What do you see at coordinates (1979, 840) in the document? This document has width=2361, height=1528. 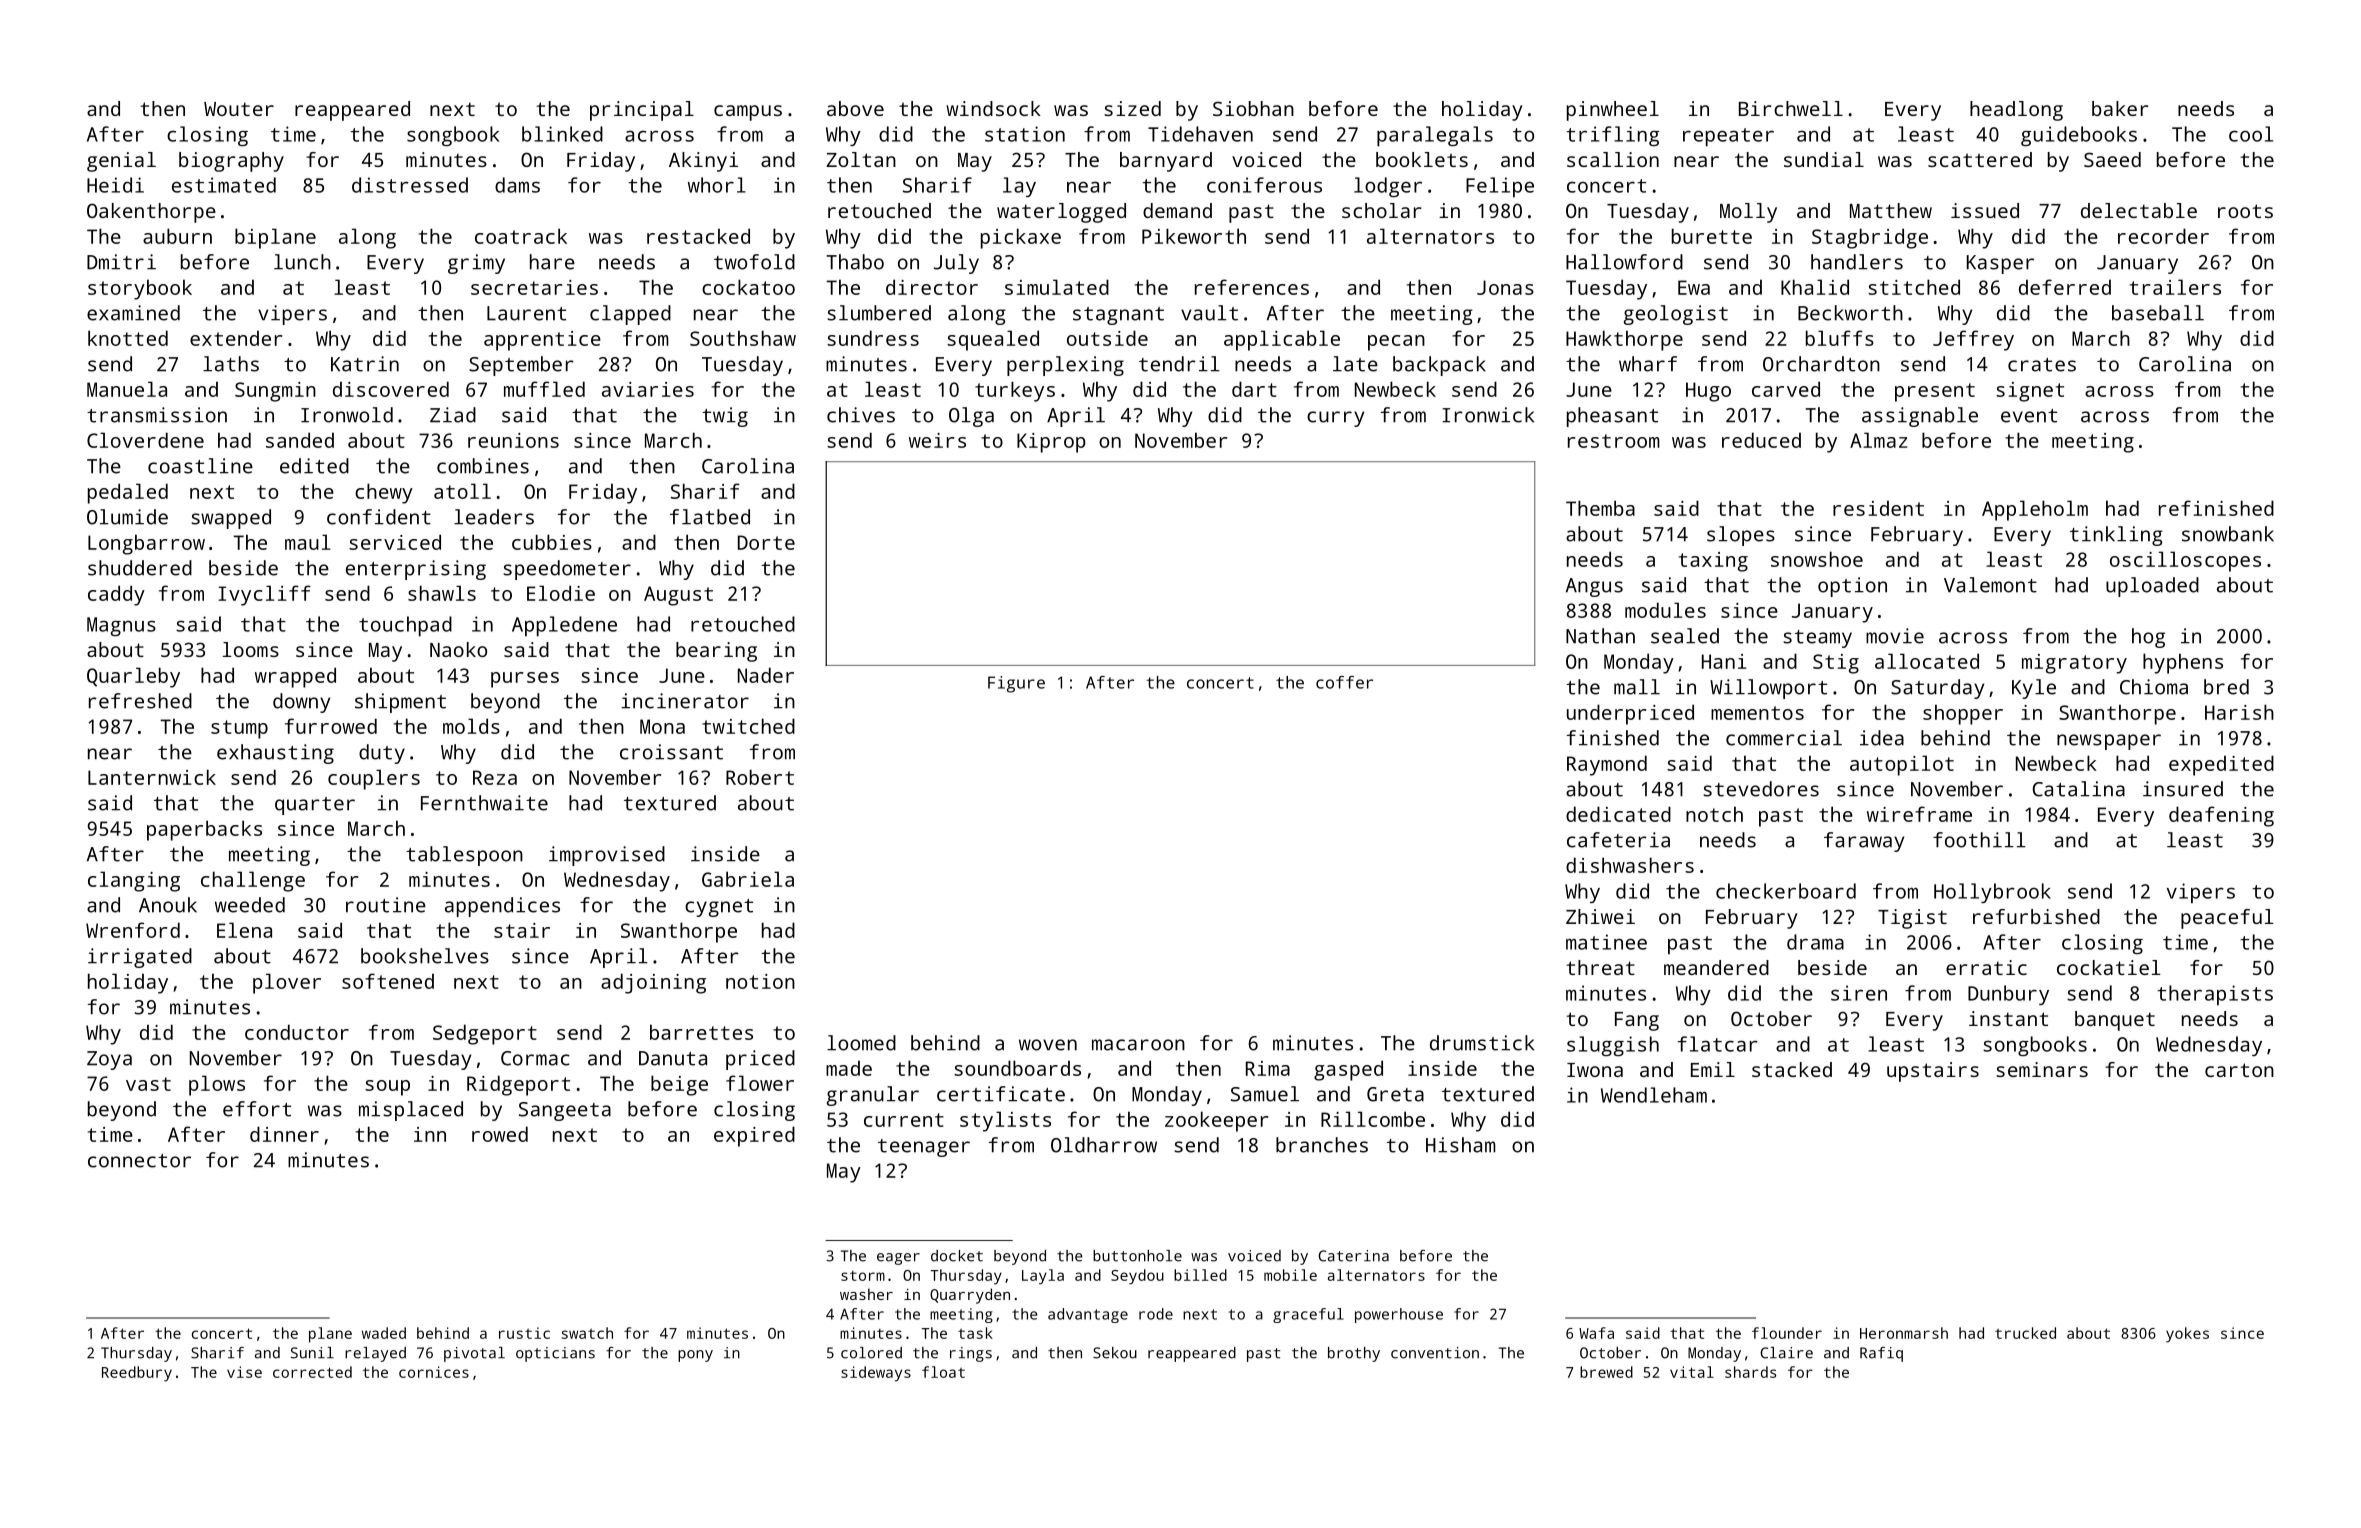 I see `foothill` at bounding box center [1979, 840].
